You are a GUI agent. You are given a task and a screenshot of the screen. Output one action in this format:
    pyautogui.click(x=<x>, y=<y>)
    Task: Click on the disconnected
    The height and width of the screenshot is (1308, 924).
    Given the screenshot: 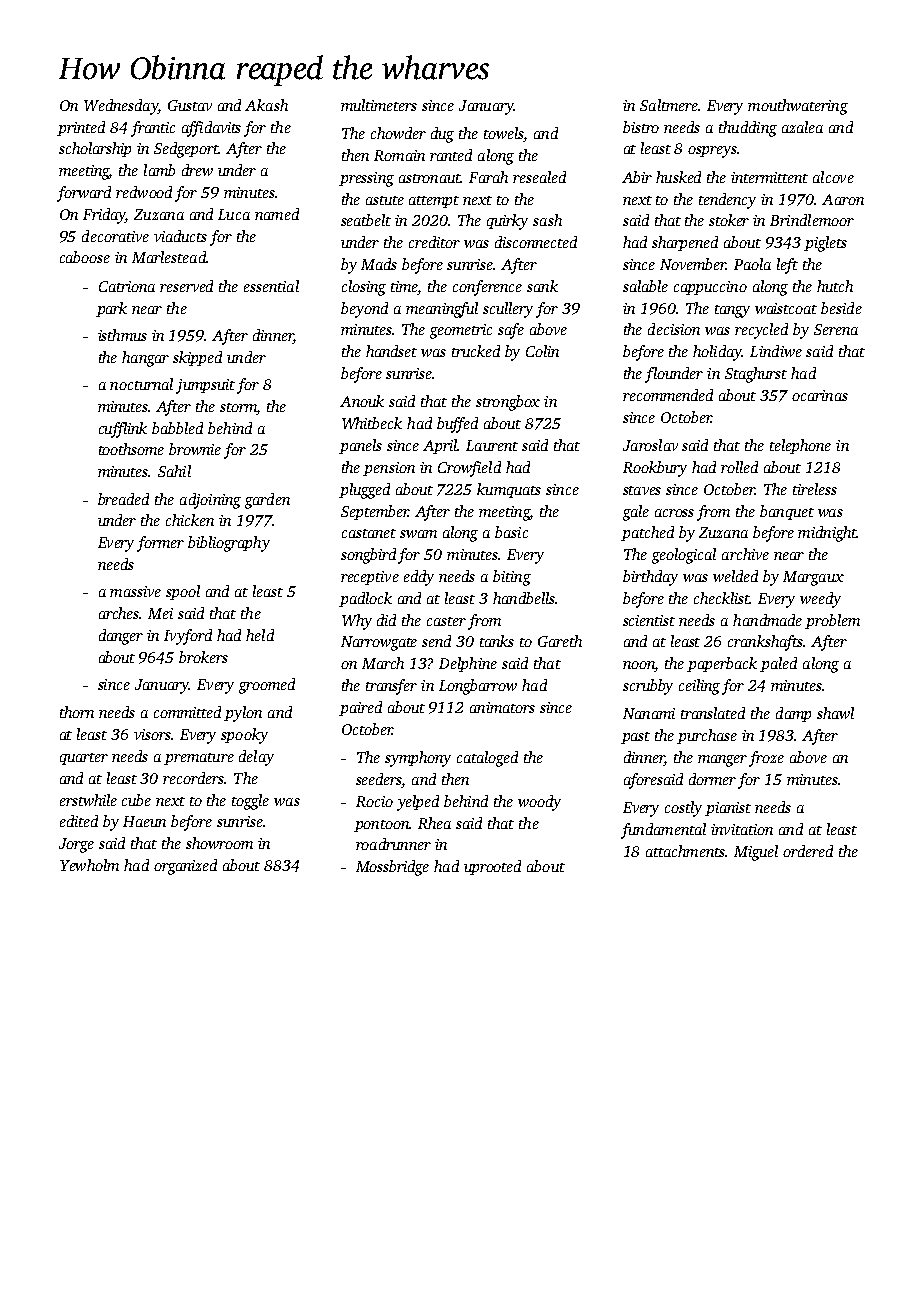 What is the action you would take?
    pyautogui.click(x=536, y=242)
